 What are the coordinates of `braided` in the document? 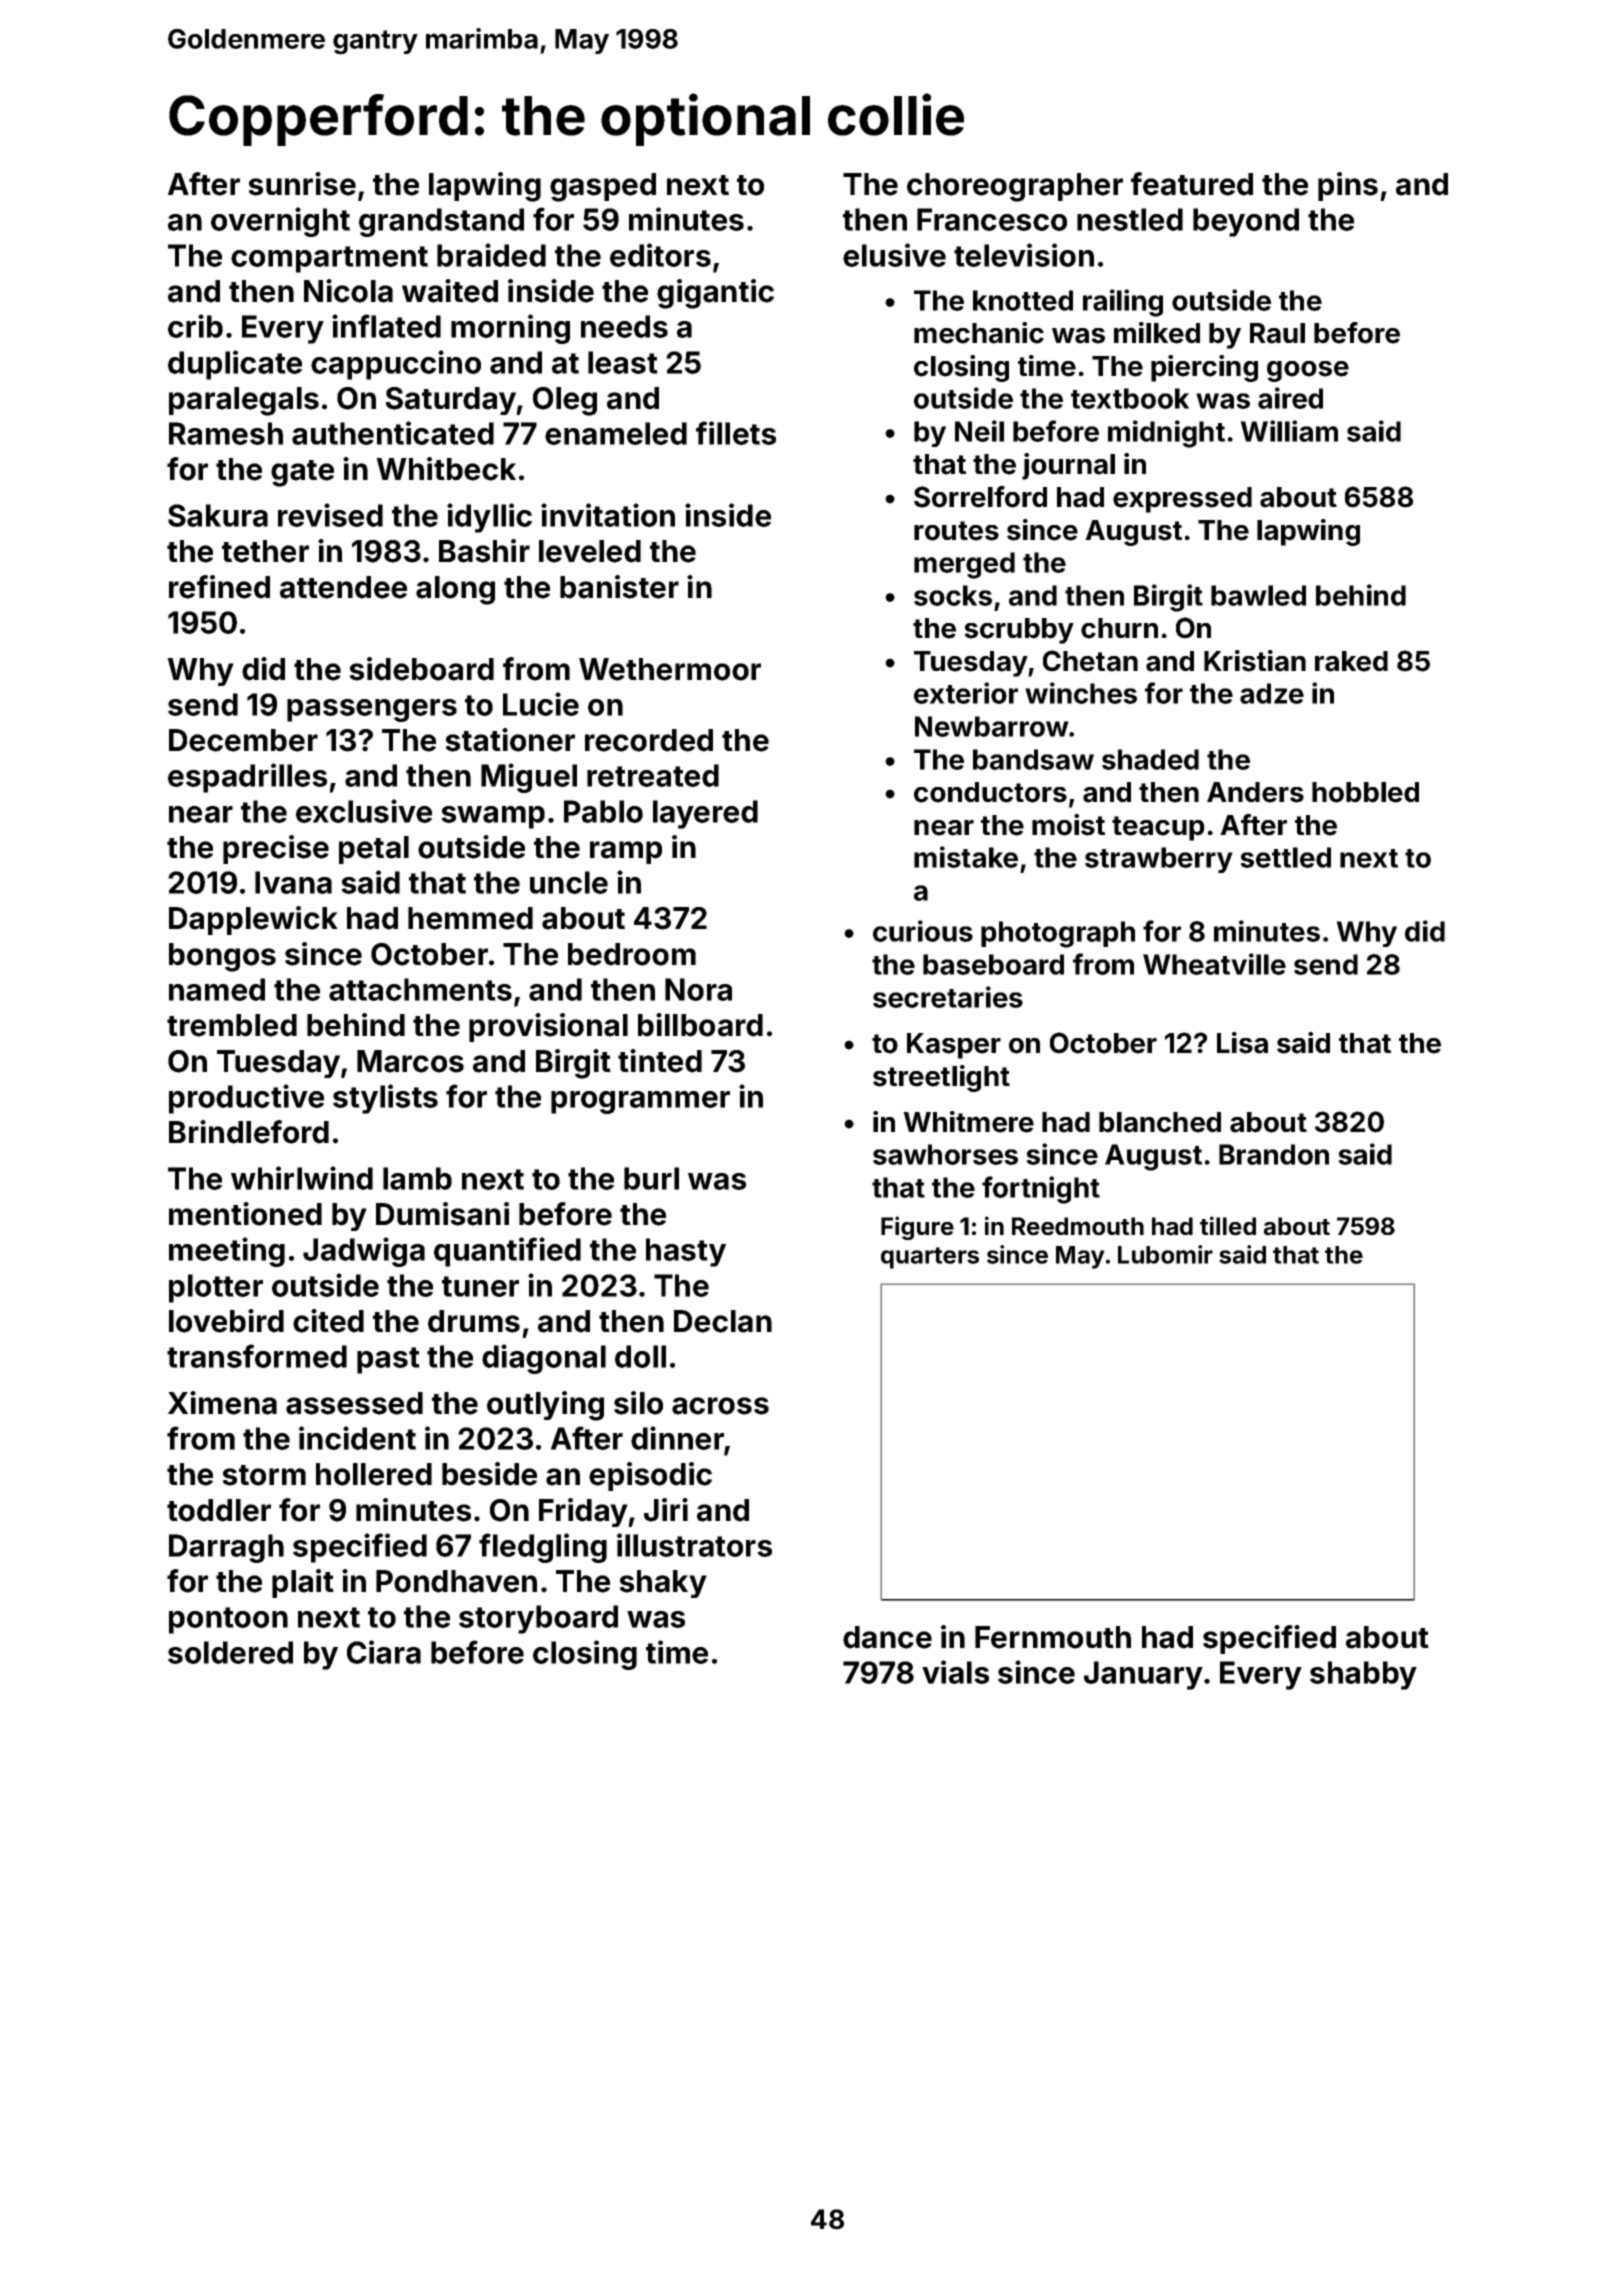 It's located at (491, 255).
